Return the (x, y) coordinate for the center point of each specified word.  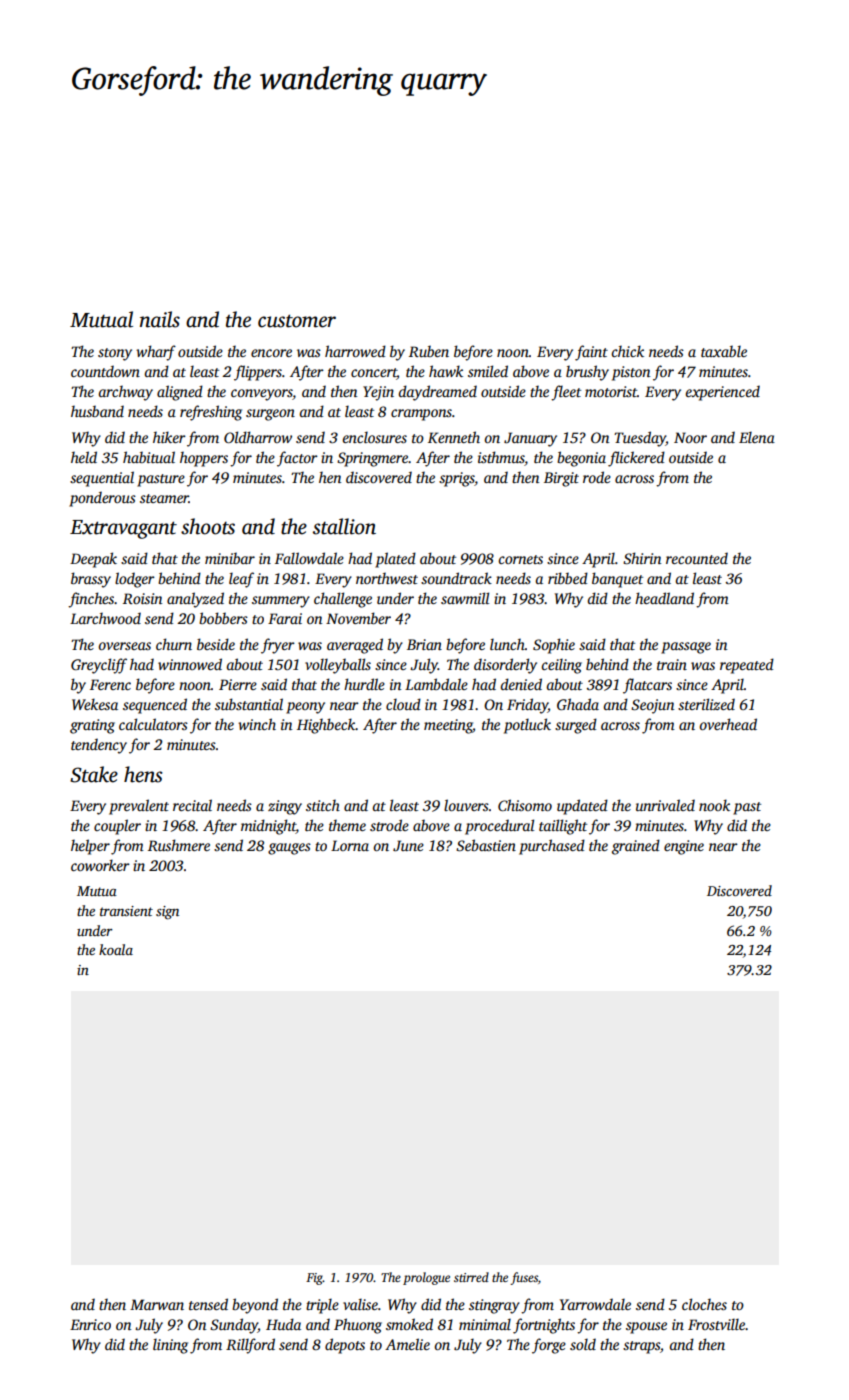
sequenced (155, 706)
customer (297, 321)
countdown (105, 371)
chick (627, 351)
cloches (704, 1304)
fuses (524, 1278)
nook (714, 805)
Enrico (90, 1324)
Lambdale (436, 684)
